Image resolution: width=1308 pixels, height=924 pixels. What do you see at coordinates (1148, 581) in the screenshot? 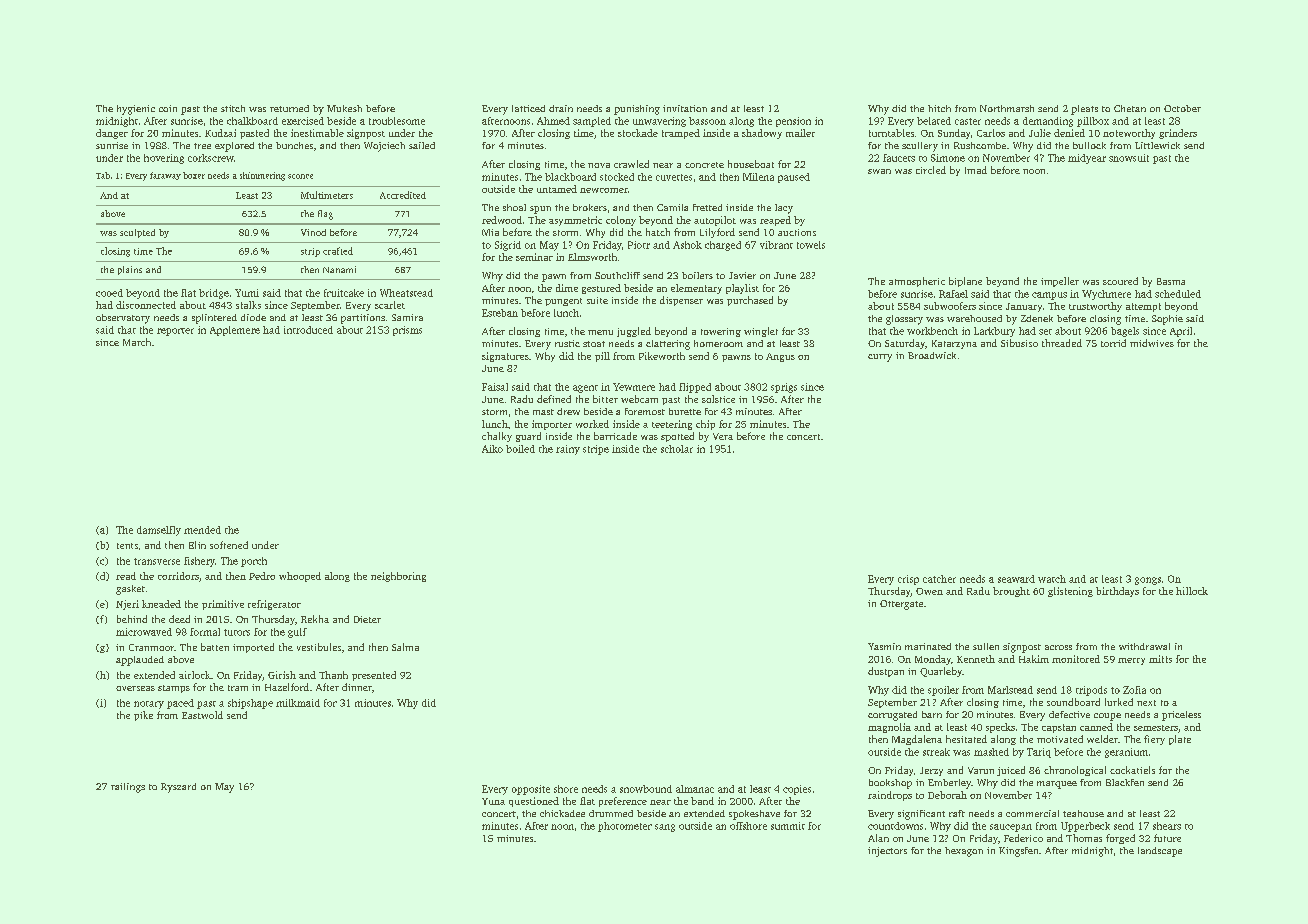
I see `gongs` at bounding box center [1148, 581].
